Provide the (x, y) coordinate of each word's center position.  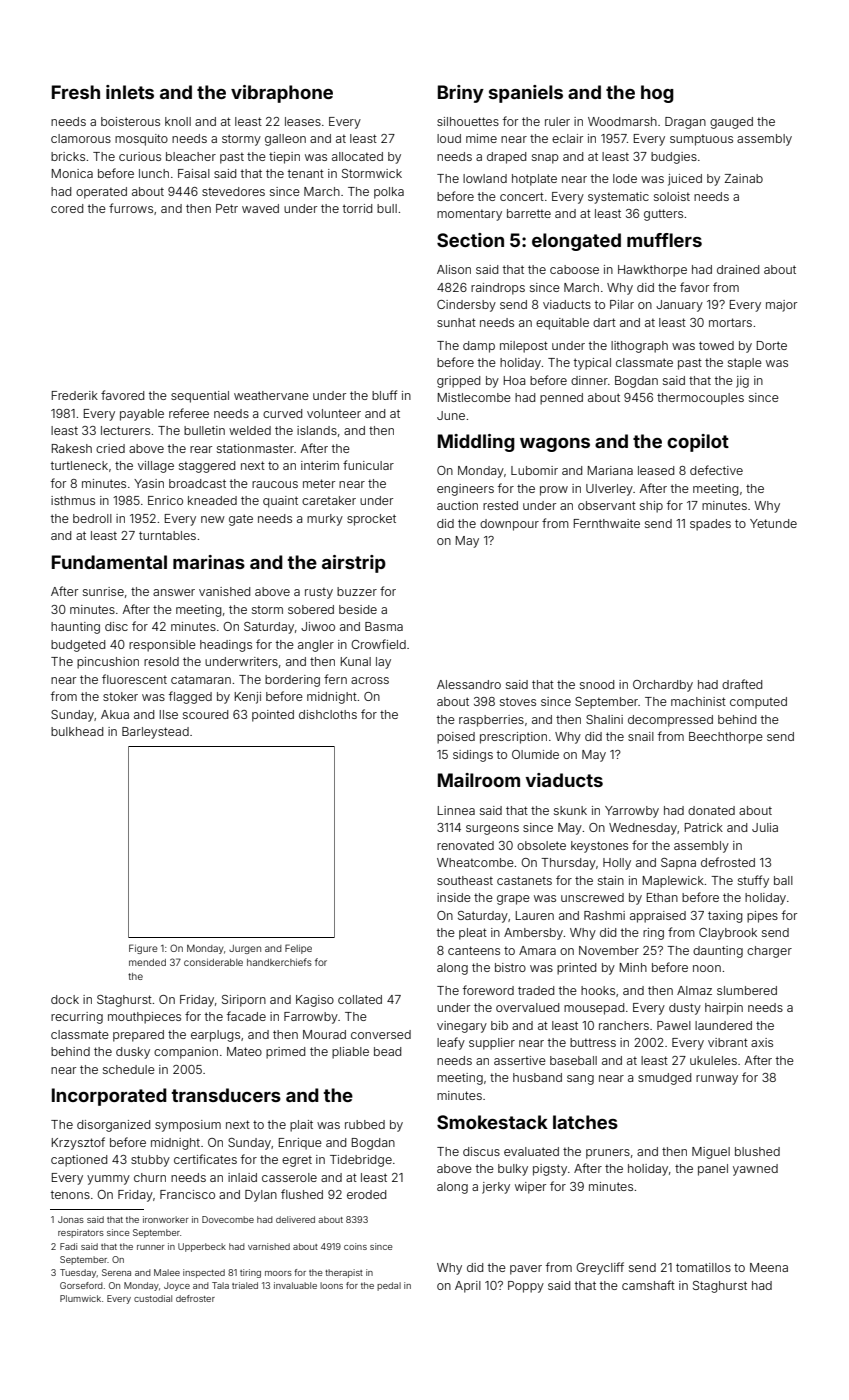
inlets (130, 92)
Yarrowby (632, 812)
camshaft (648, 1285)
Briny (461, 94)
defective (716, 470)
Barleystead (155, 733)
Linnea (456, 810)
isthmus (73, 500)
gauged (731, 123)
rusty (319, 593)
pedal (389, 1286)
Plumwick (80, 1298)
